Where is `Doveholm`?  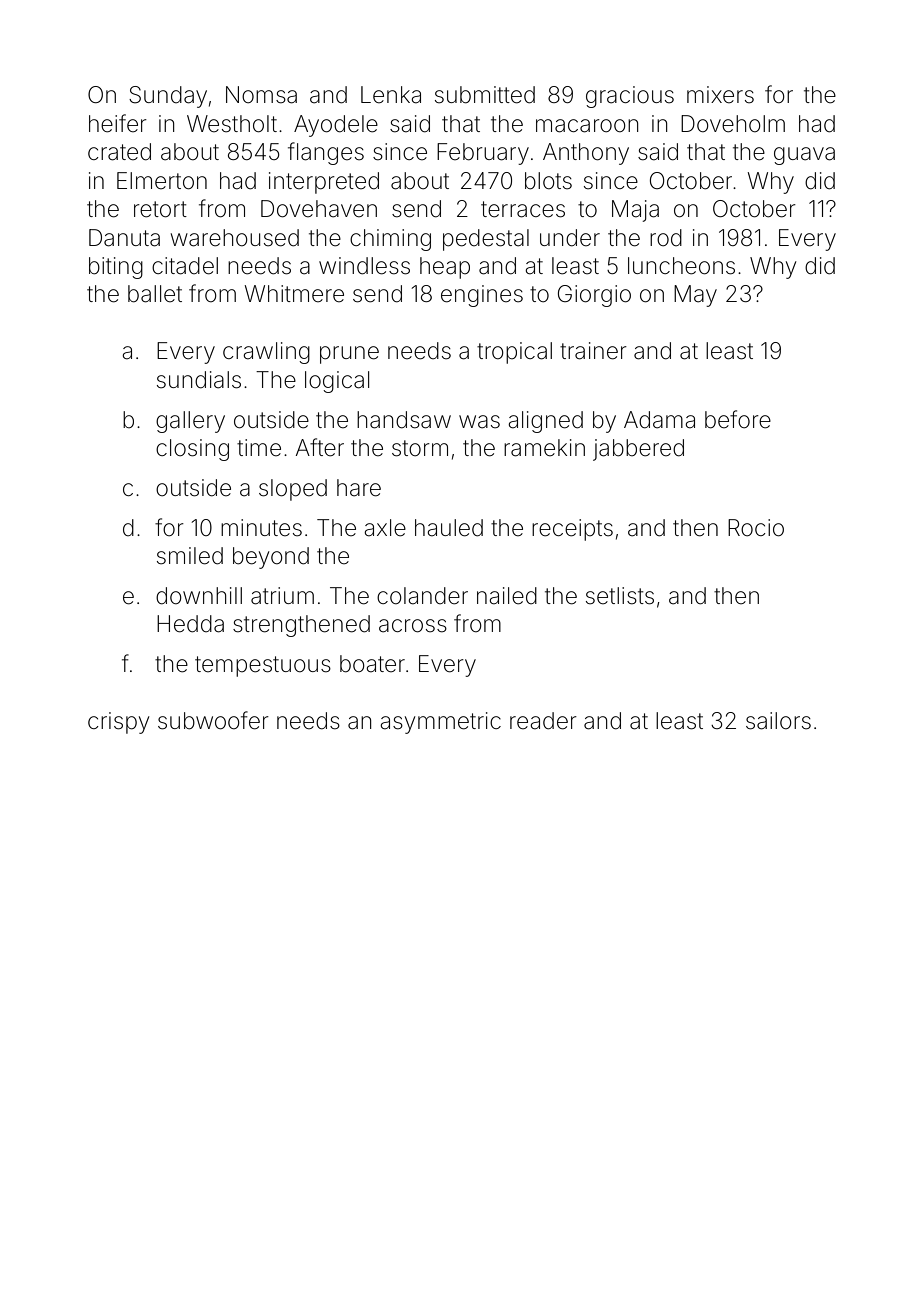
Doveholm is located at coordinates (733, 124).
